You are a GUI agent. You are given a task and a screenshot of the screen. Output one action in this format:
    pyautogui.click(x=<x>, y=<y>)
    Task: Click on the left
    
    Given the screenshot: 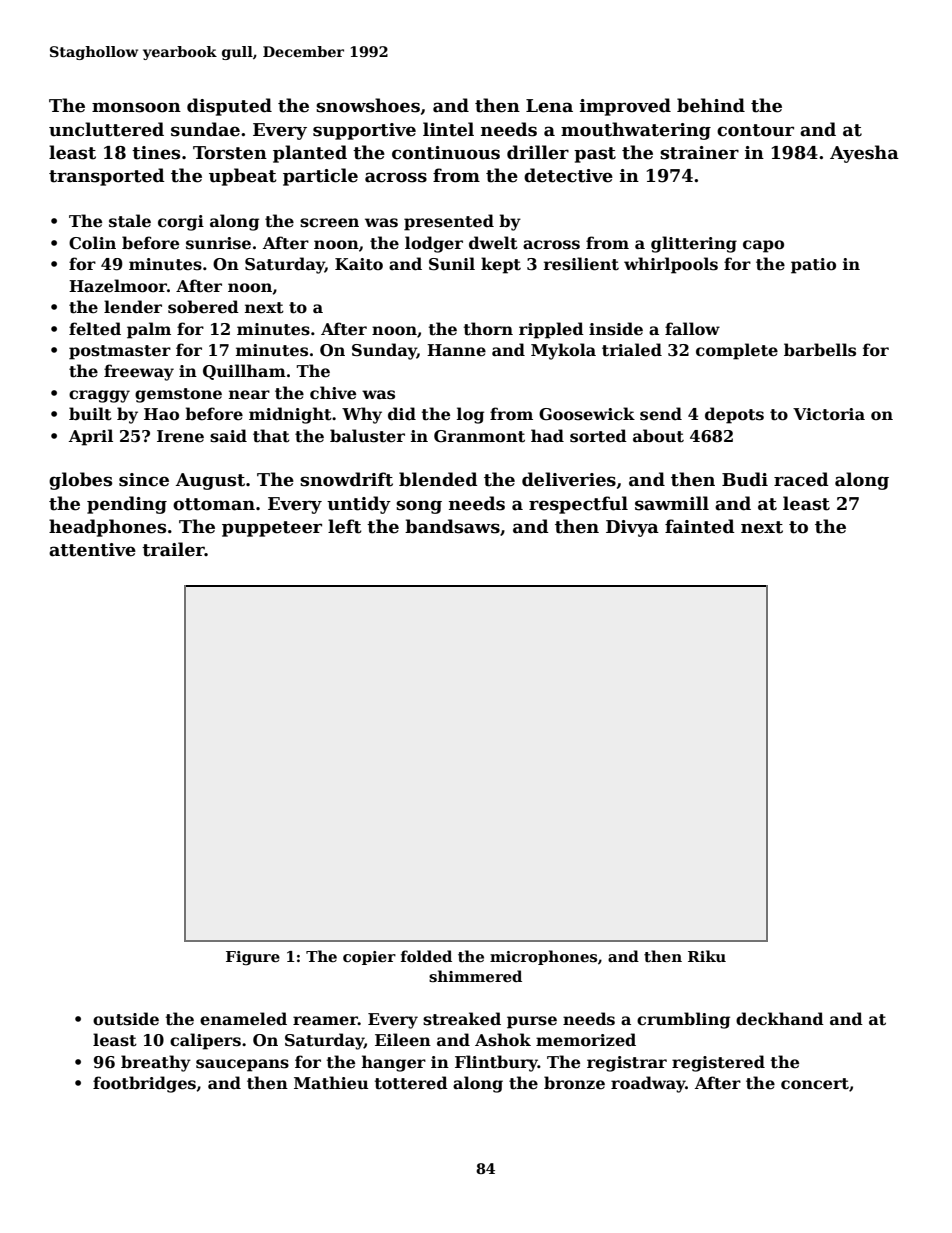 What is the action you would take?
    pyautogui.click(x=345, y=526)
